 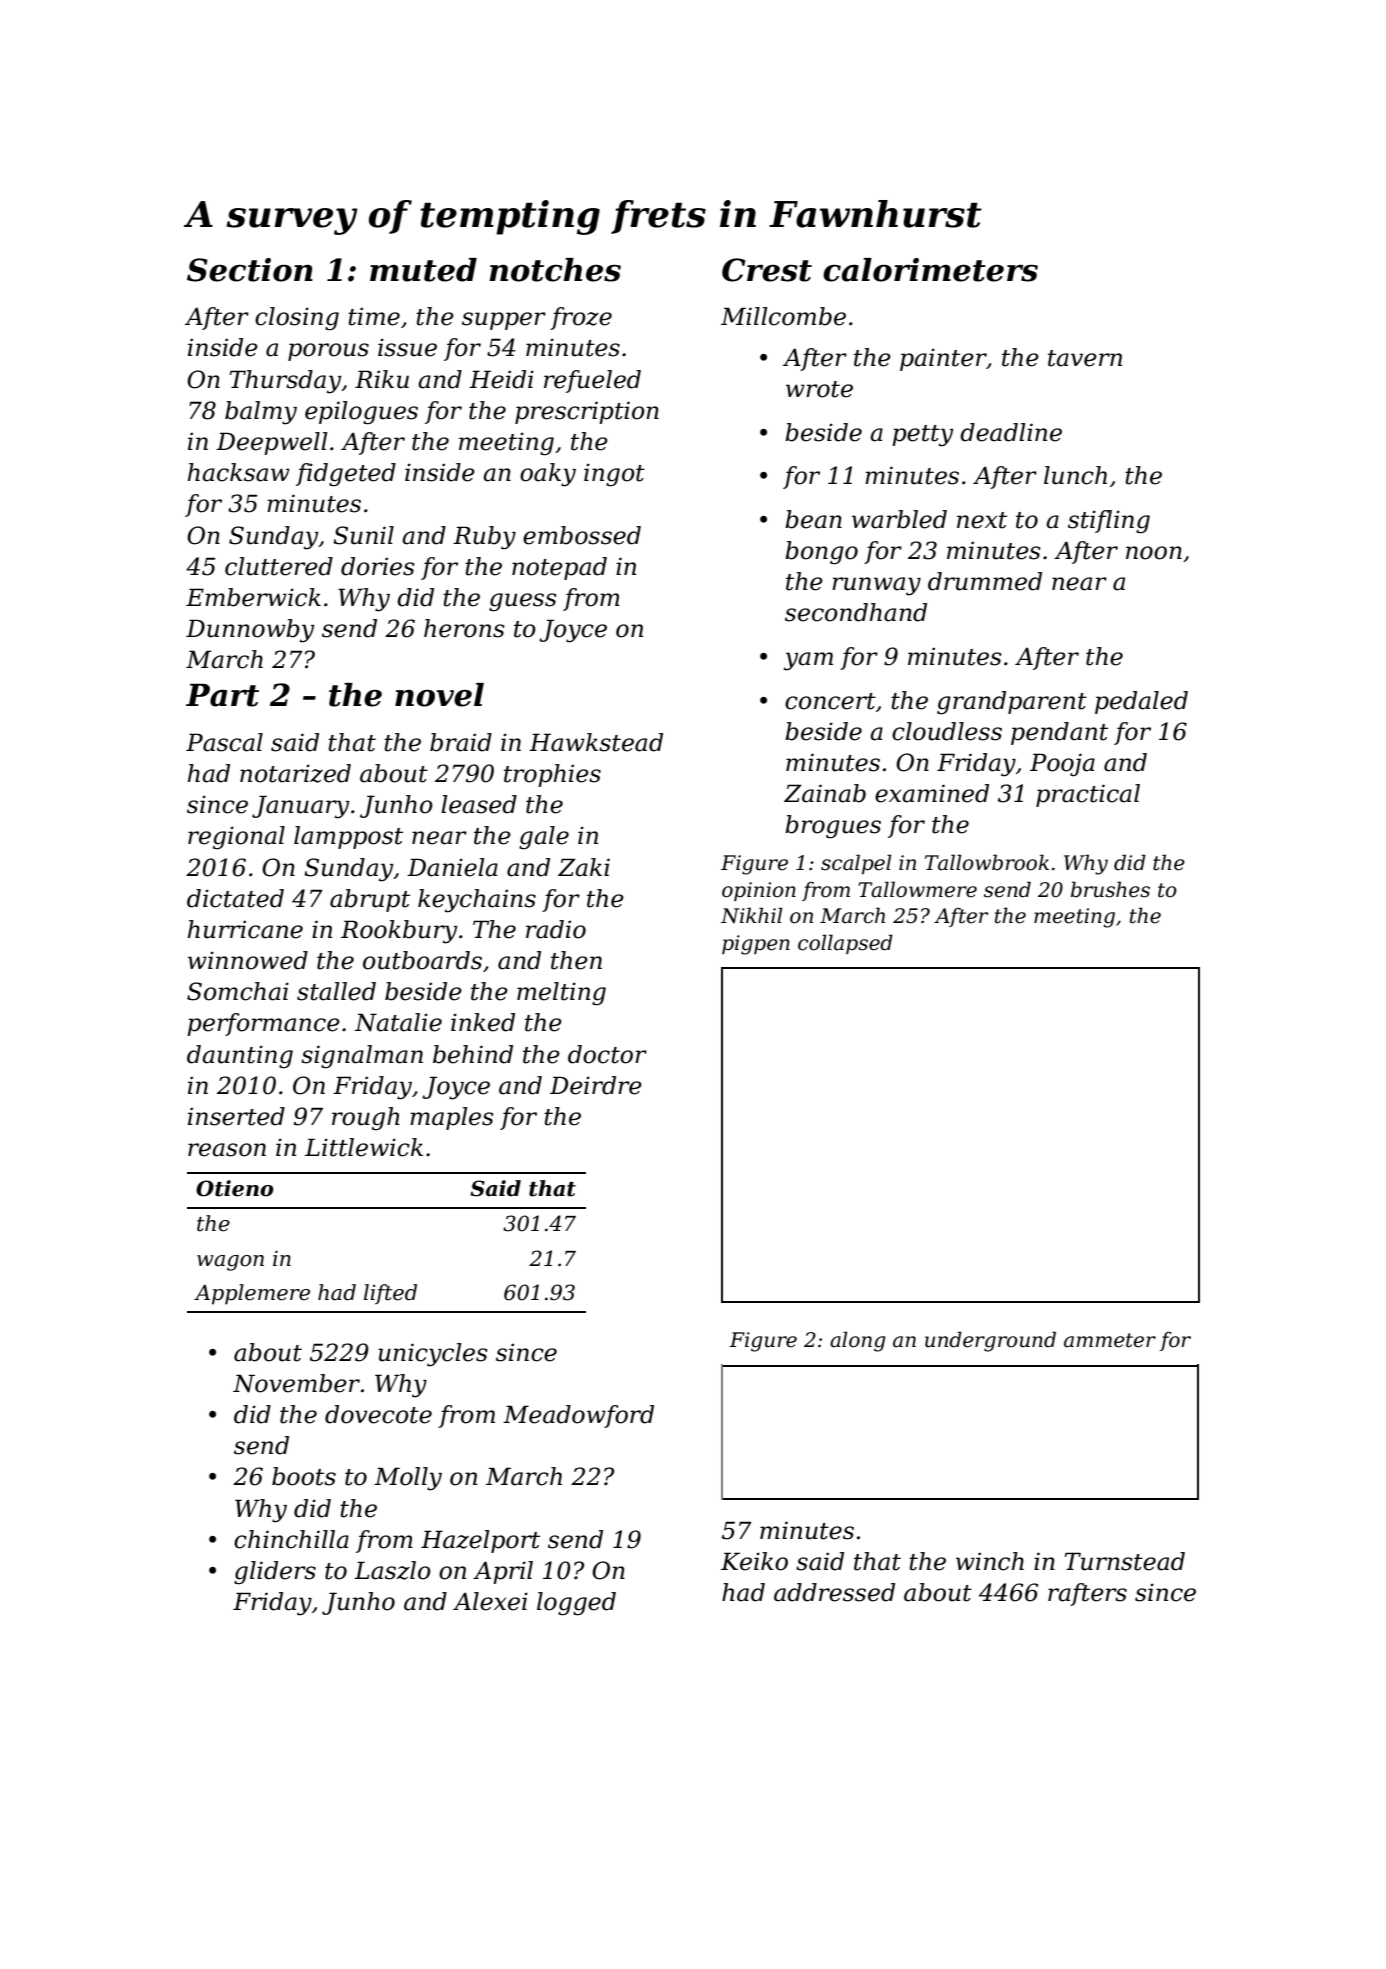 I want to click on radio, so click(x=556, y=929).
